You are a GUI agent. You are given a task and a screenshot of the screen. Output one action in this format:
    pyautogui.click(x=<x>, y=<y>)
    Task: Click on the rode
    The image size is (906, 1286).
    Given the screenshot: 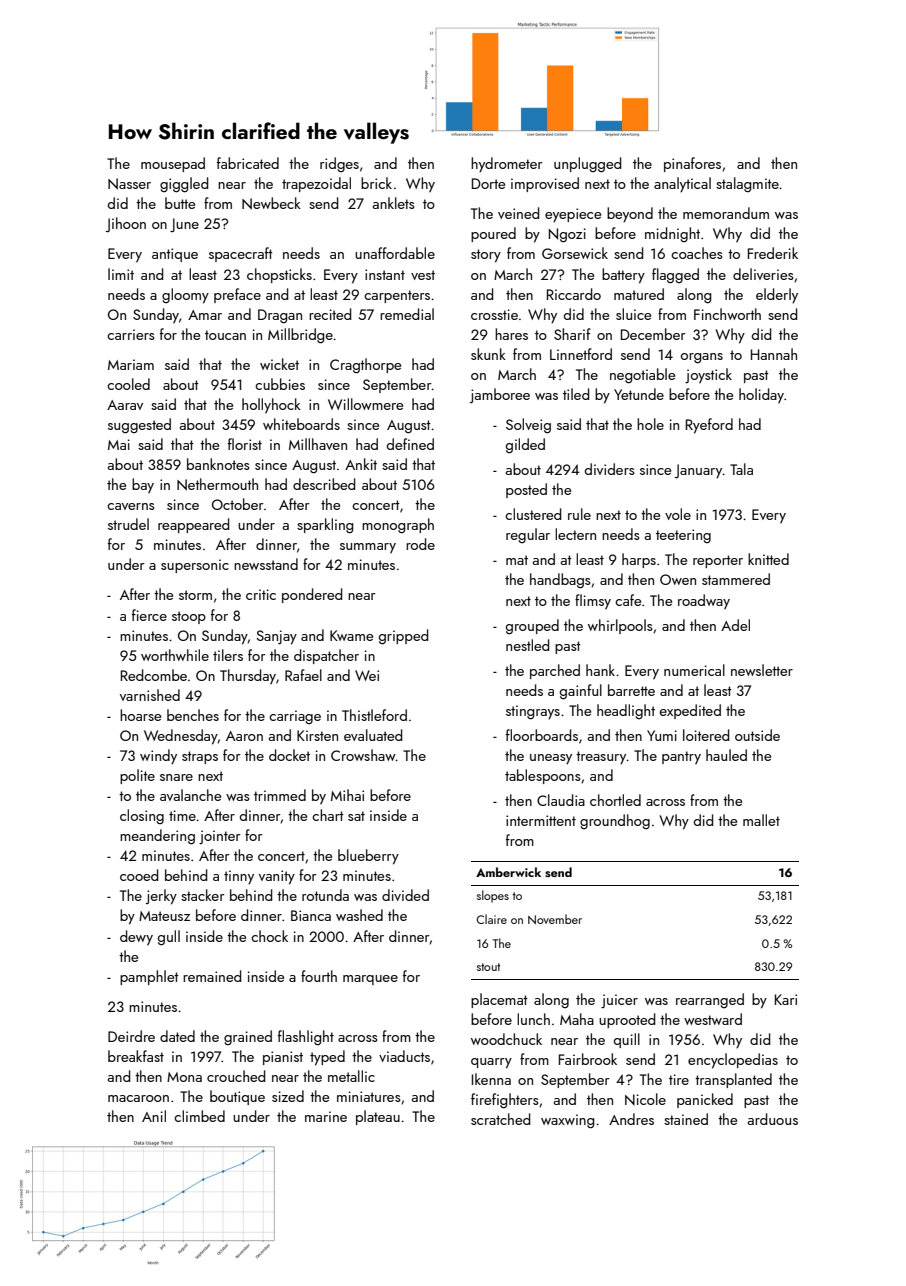 What is the action you would take?
    pyautogui.click(x=420, y=544)
